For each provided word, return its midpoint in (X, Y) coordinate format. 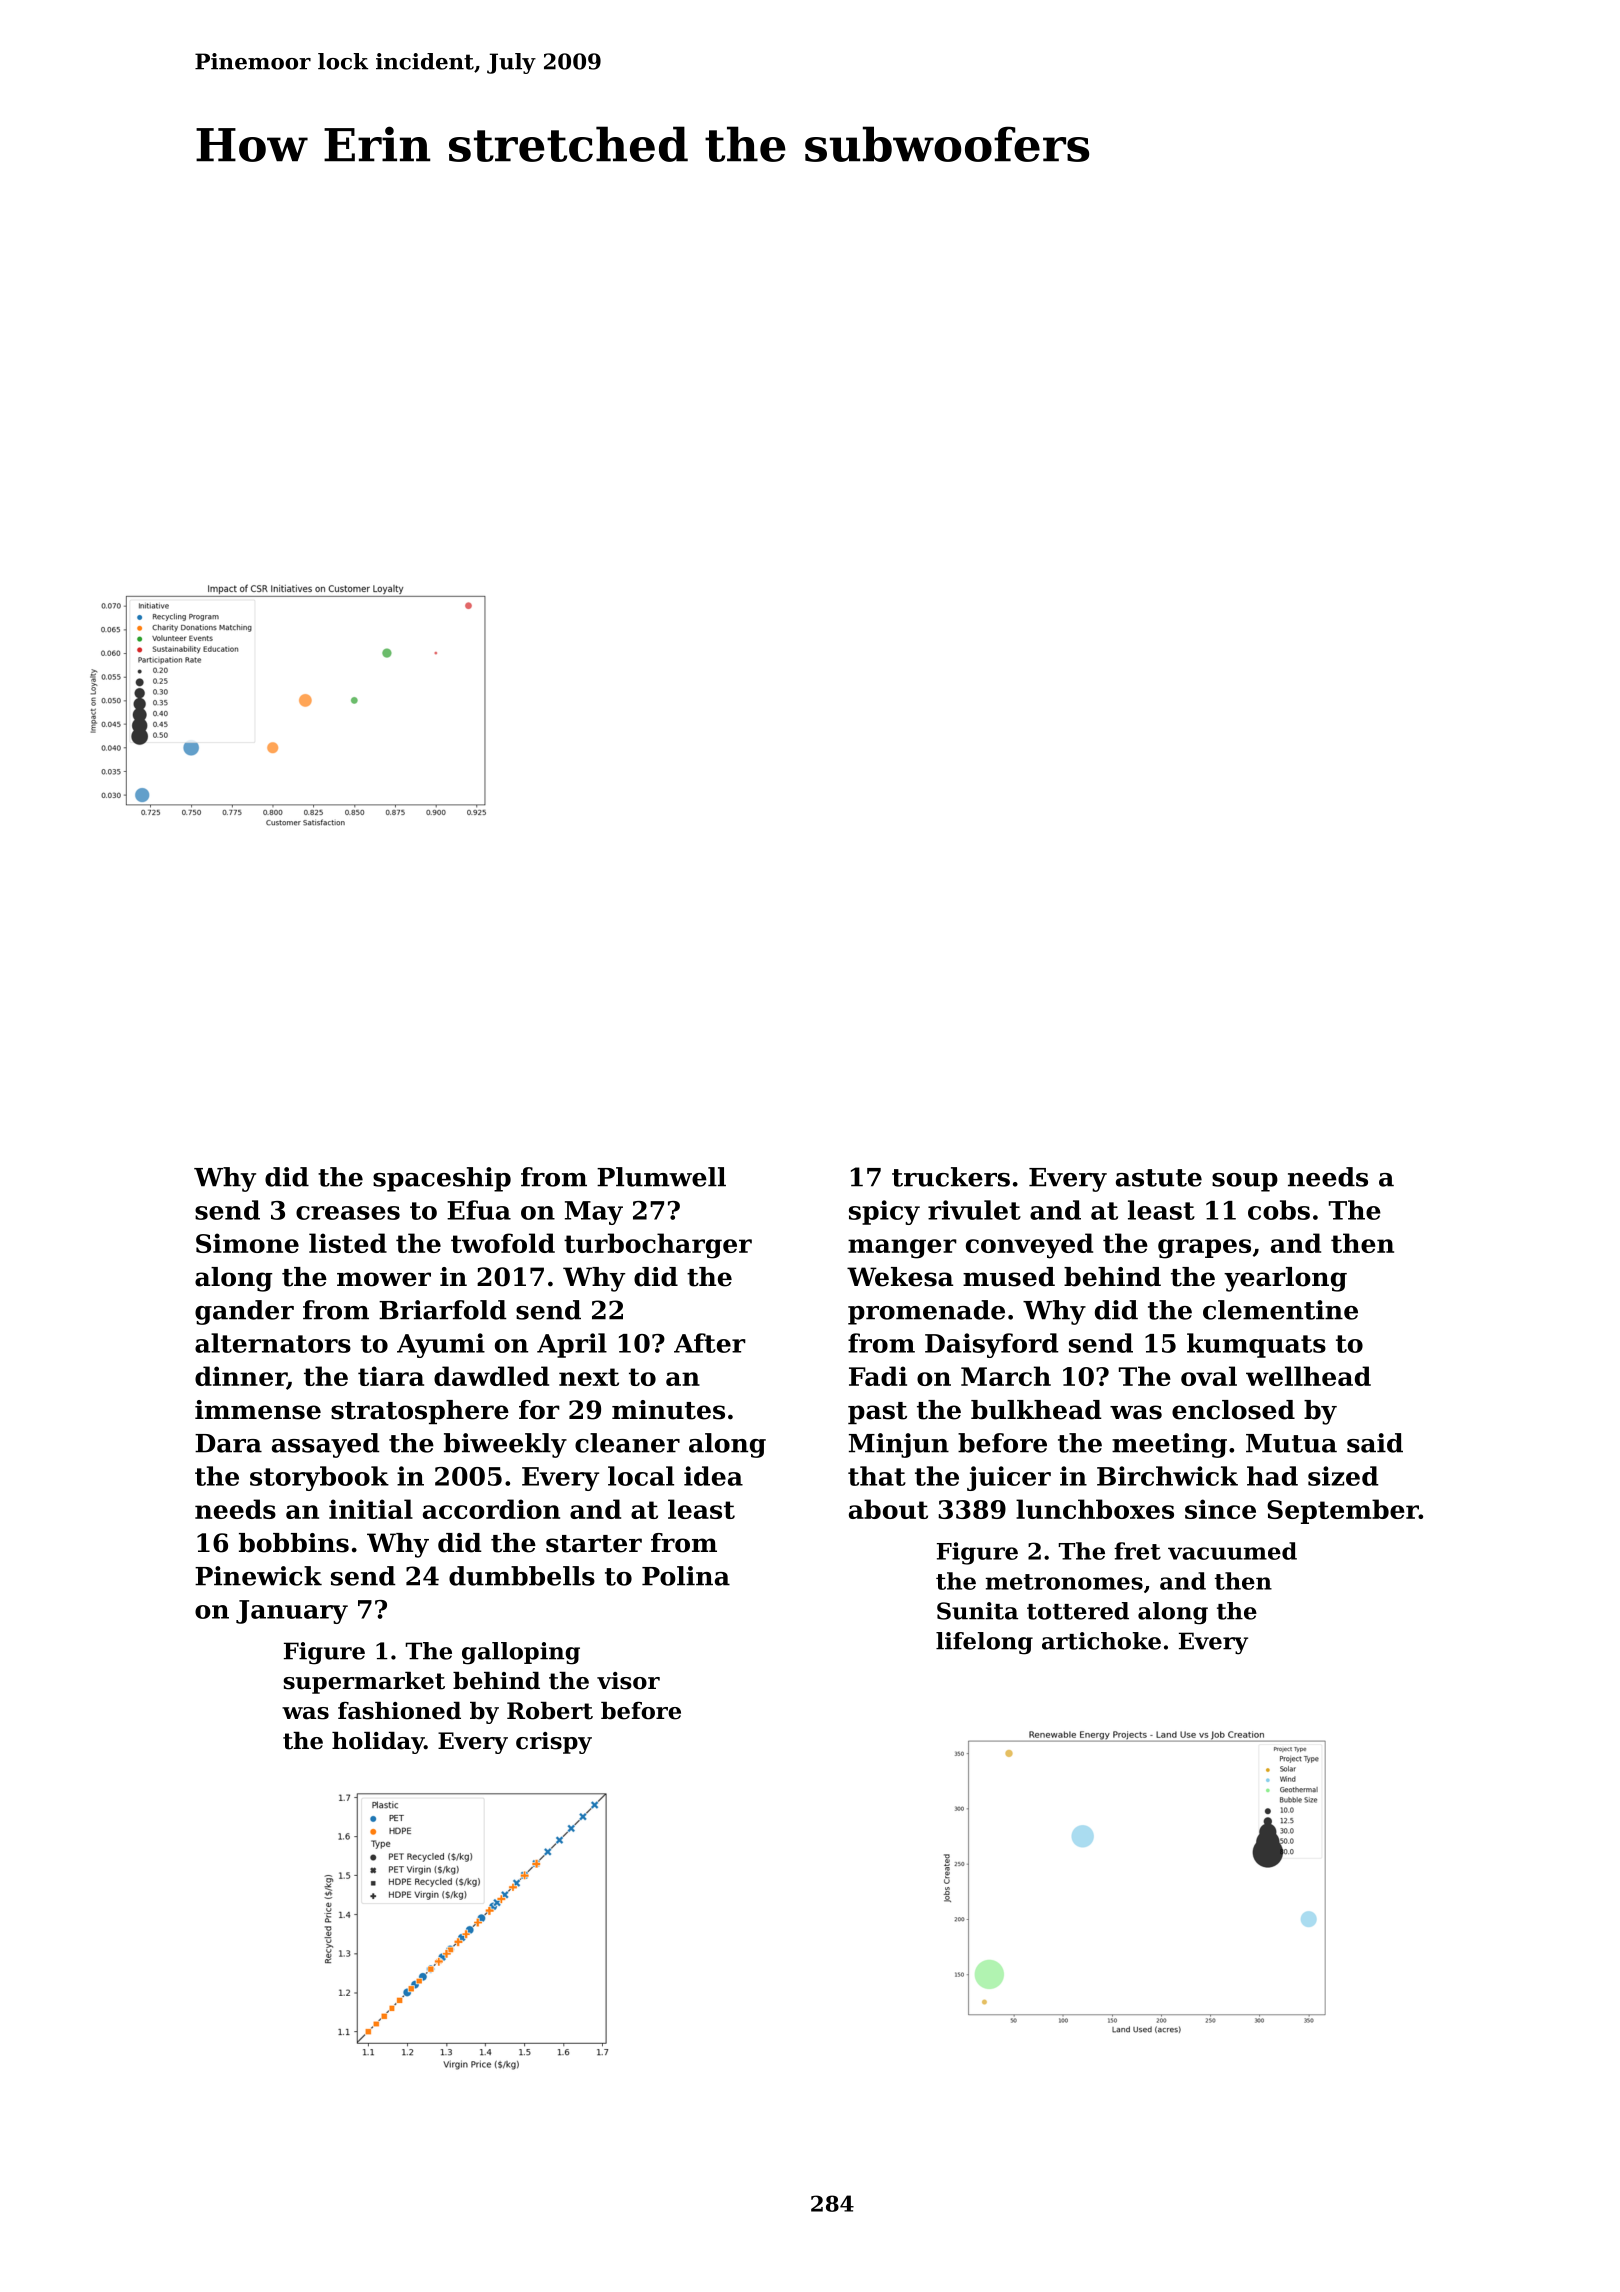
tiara (391, 1376)
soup (1245, 1182)
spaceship (442, 1179)
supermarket (364, 1683)
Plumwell (661, 1177)
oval (1209, 1376)
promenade (926, 1312)
